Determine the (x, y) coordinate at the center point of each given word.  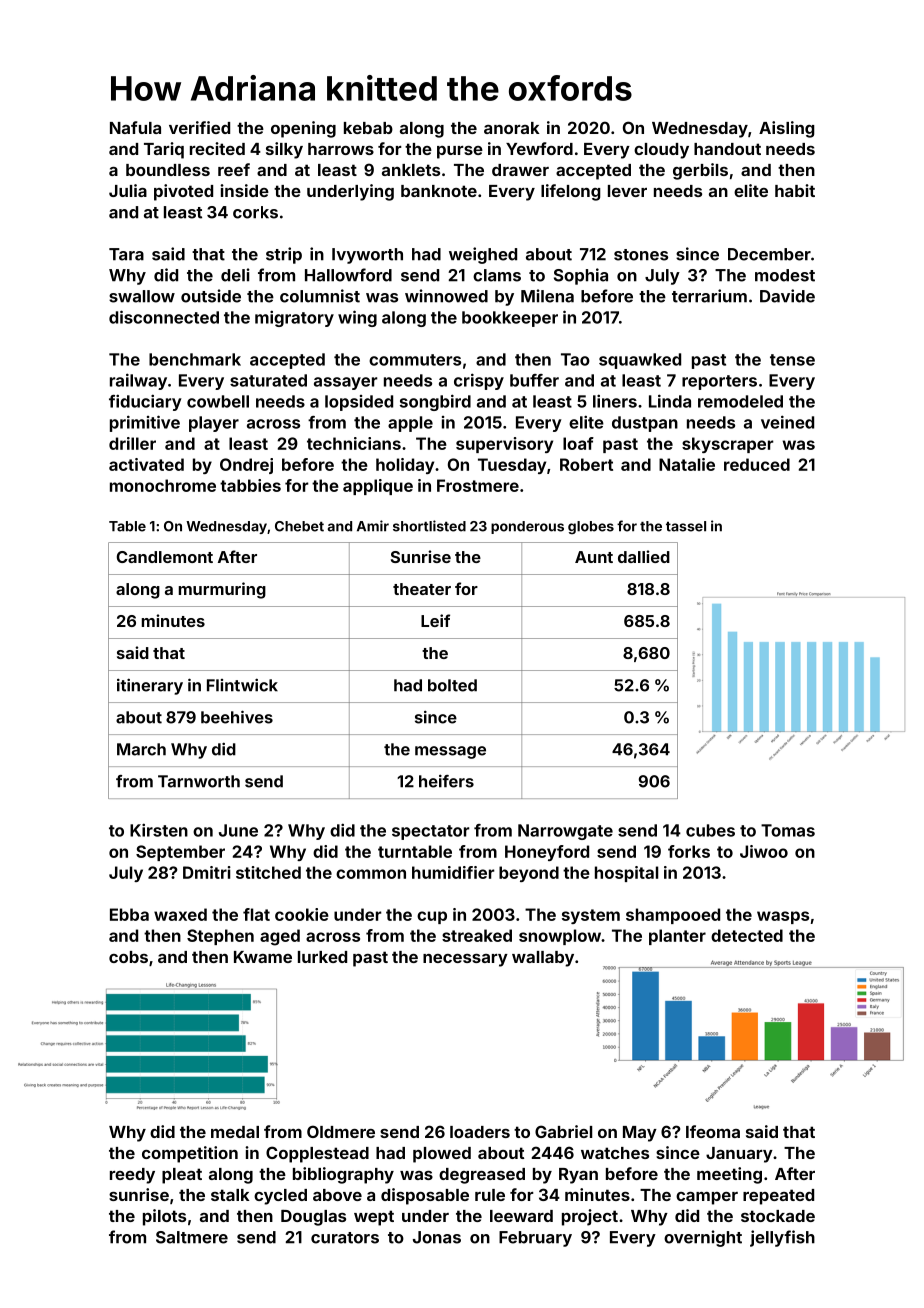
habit (795, 190)
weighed (483, 255)
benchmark (195, 359)
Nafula (135, 127)
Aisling (787, 129)
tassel (686, 526)
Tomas (788, 830)
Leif (435, 620)
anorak (512, 128)
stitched (268, 872)
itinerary (150, 686)
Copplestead (317, 1154)
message (450, 752)
